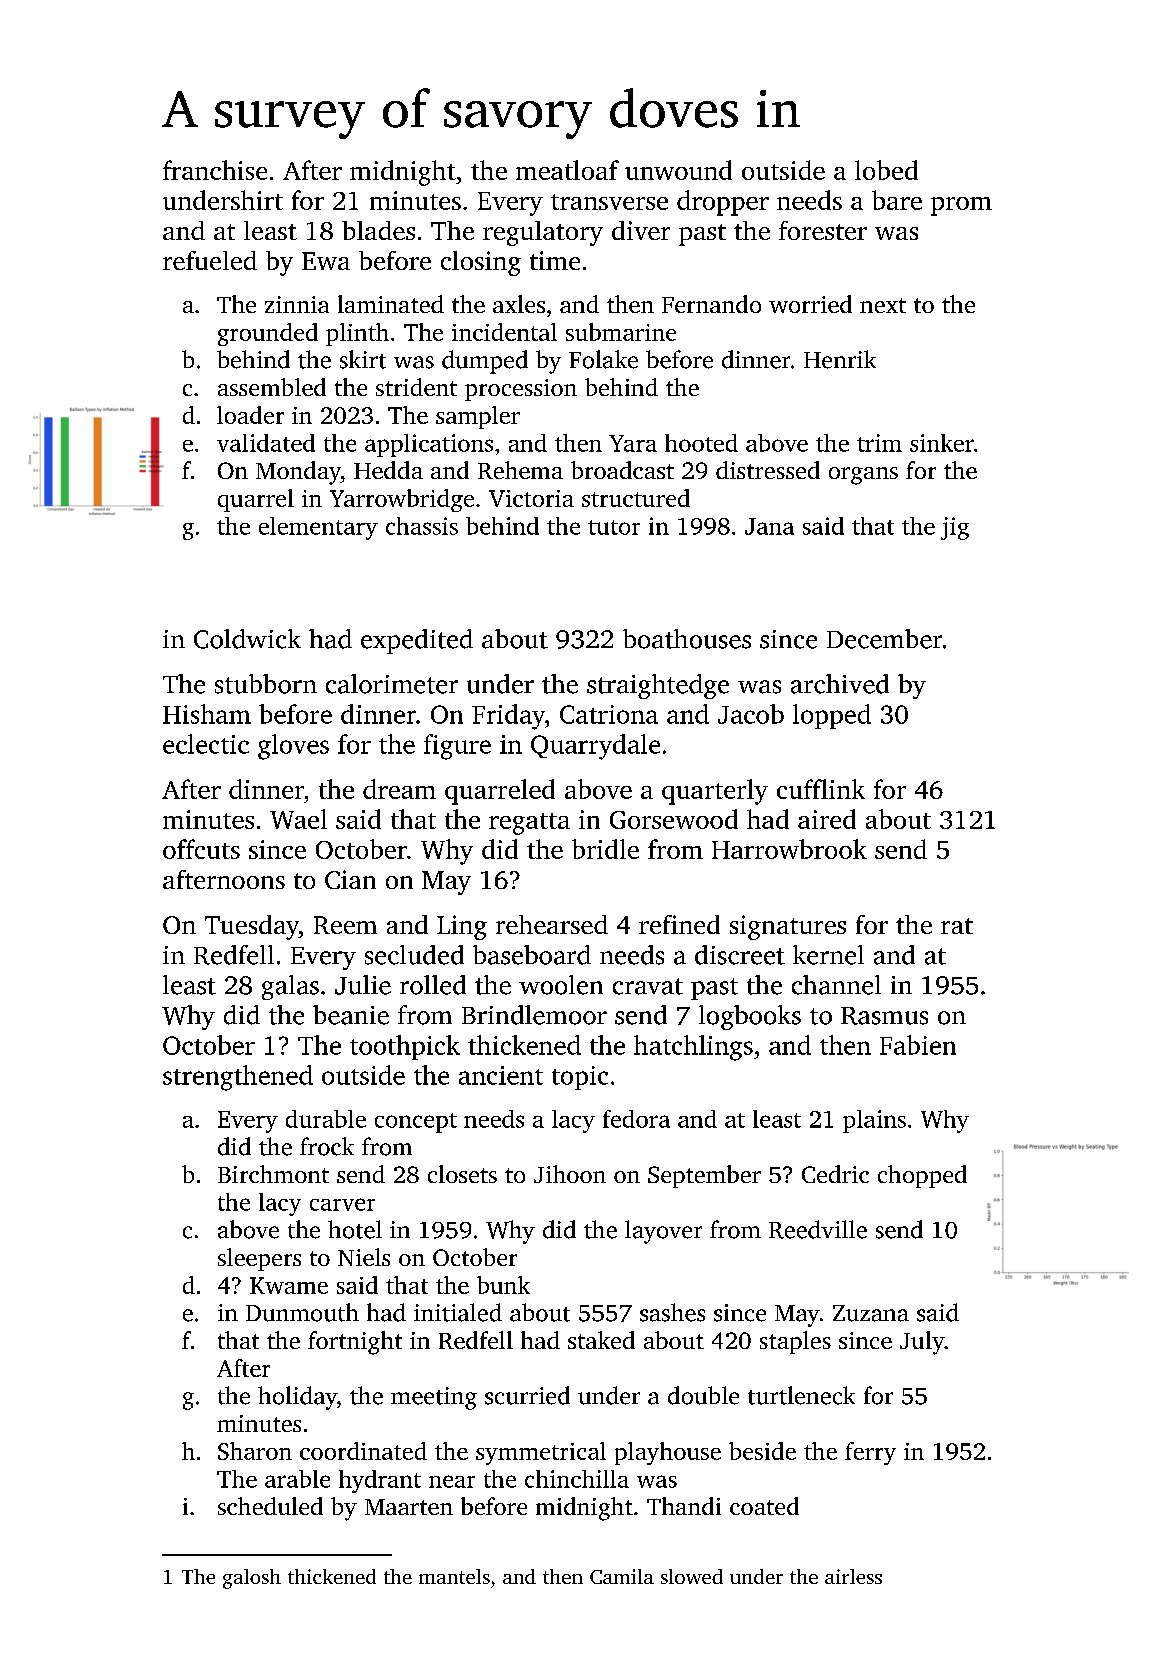 This screenshot has width=1165, height=1654. Describe the element at coordinates (603, 359) in the screenshot. I see `Folake` at that location.
